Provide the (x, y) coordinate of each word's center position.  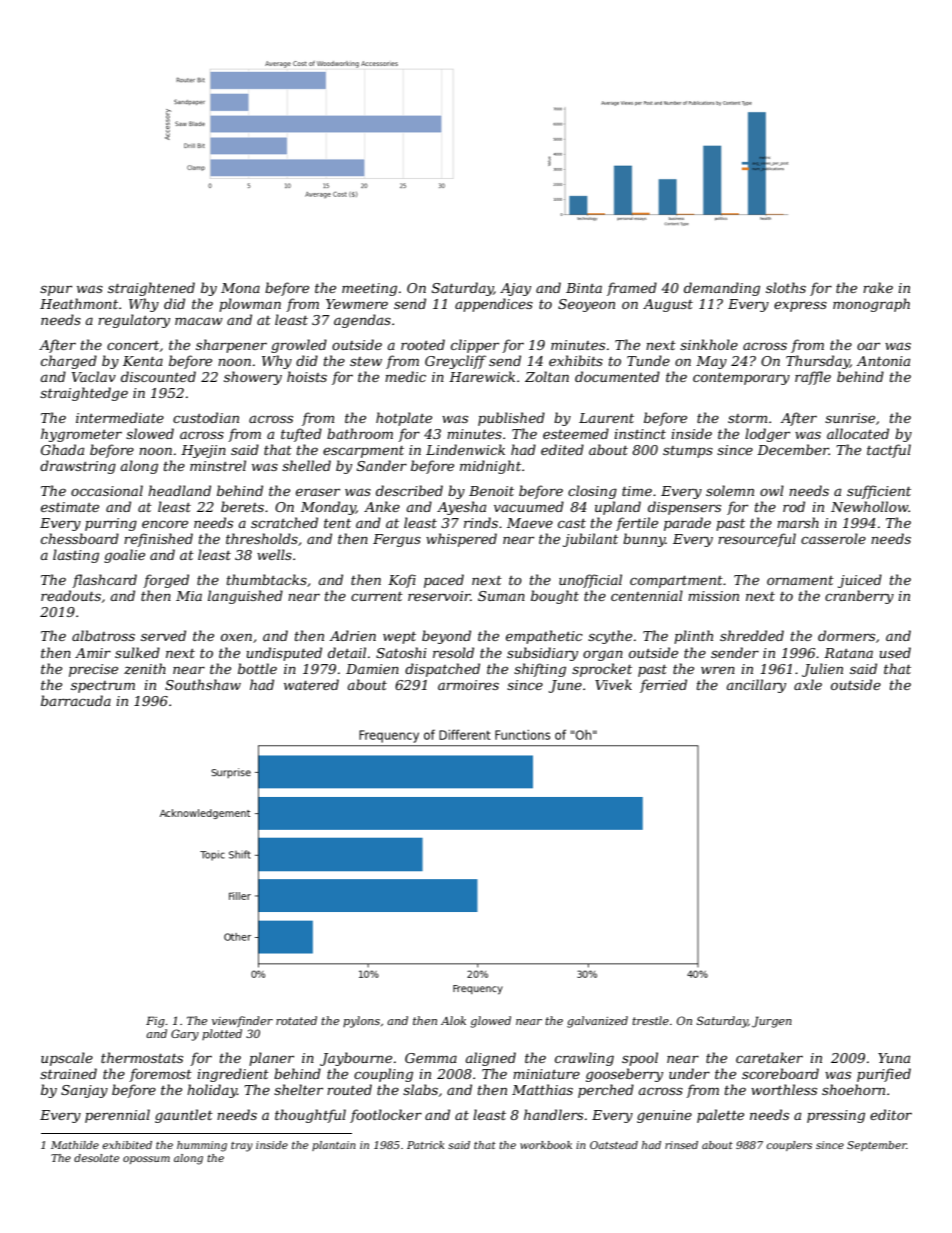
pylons (361, 1022)
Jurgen (772, 1022)
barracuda (76, 700)
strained (68, 1073)
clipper (475, 346)
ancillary (756, 686)
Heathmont (79, 303)
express (800, 306)
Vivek (613, 684)
